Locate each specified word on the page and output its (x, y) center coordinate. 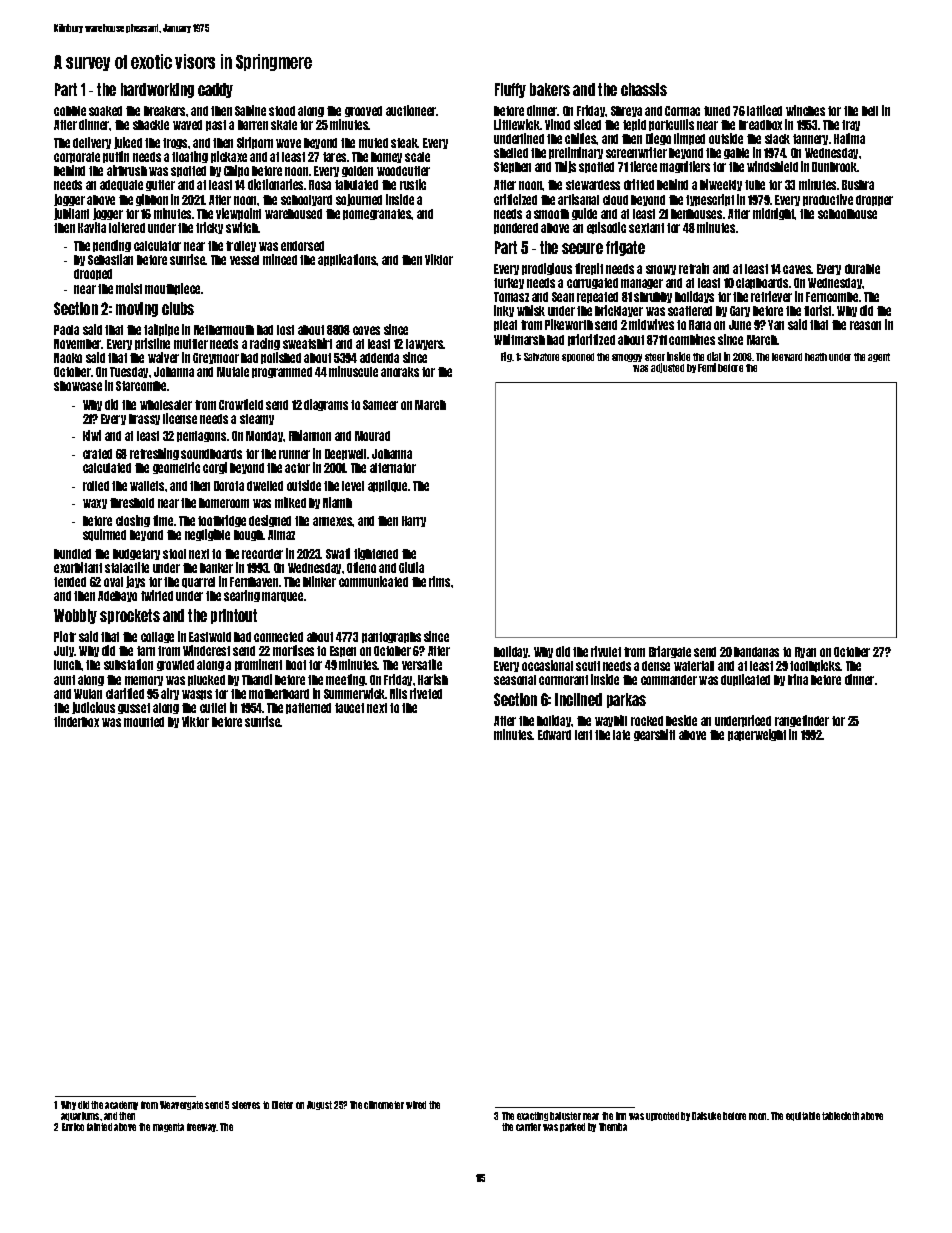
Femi (707, 367)
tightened (376, 554)
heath (816, 357)
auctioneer (411, 110)
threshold (132, 503)
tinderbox (76, 721)
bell (870, 111)
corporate (77, 157)
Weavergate (181, 1105)
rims (439, 581)
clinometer (384, 1105)
